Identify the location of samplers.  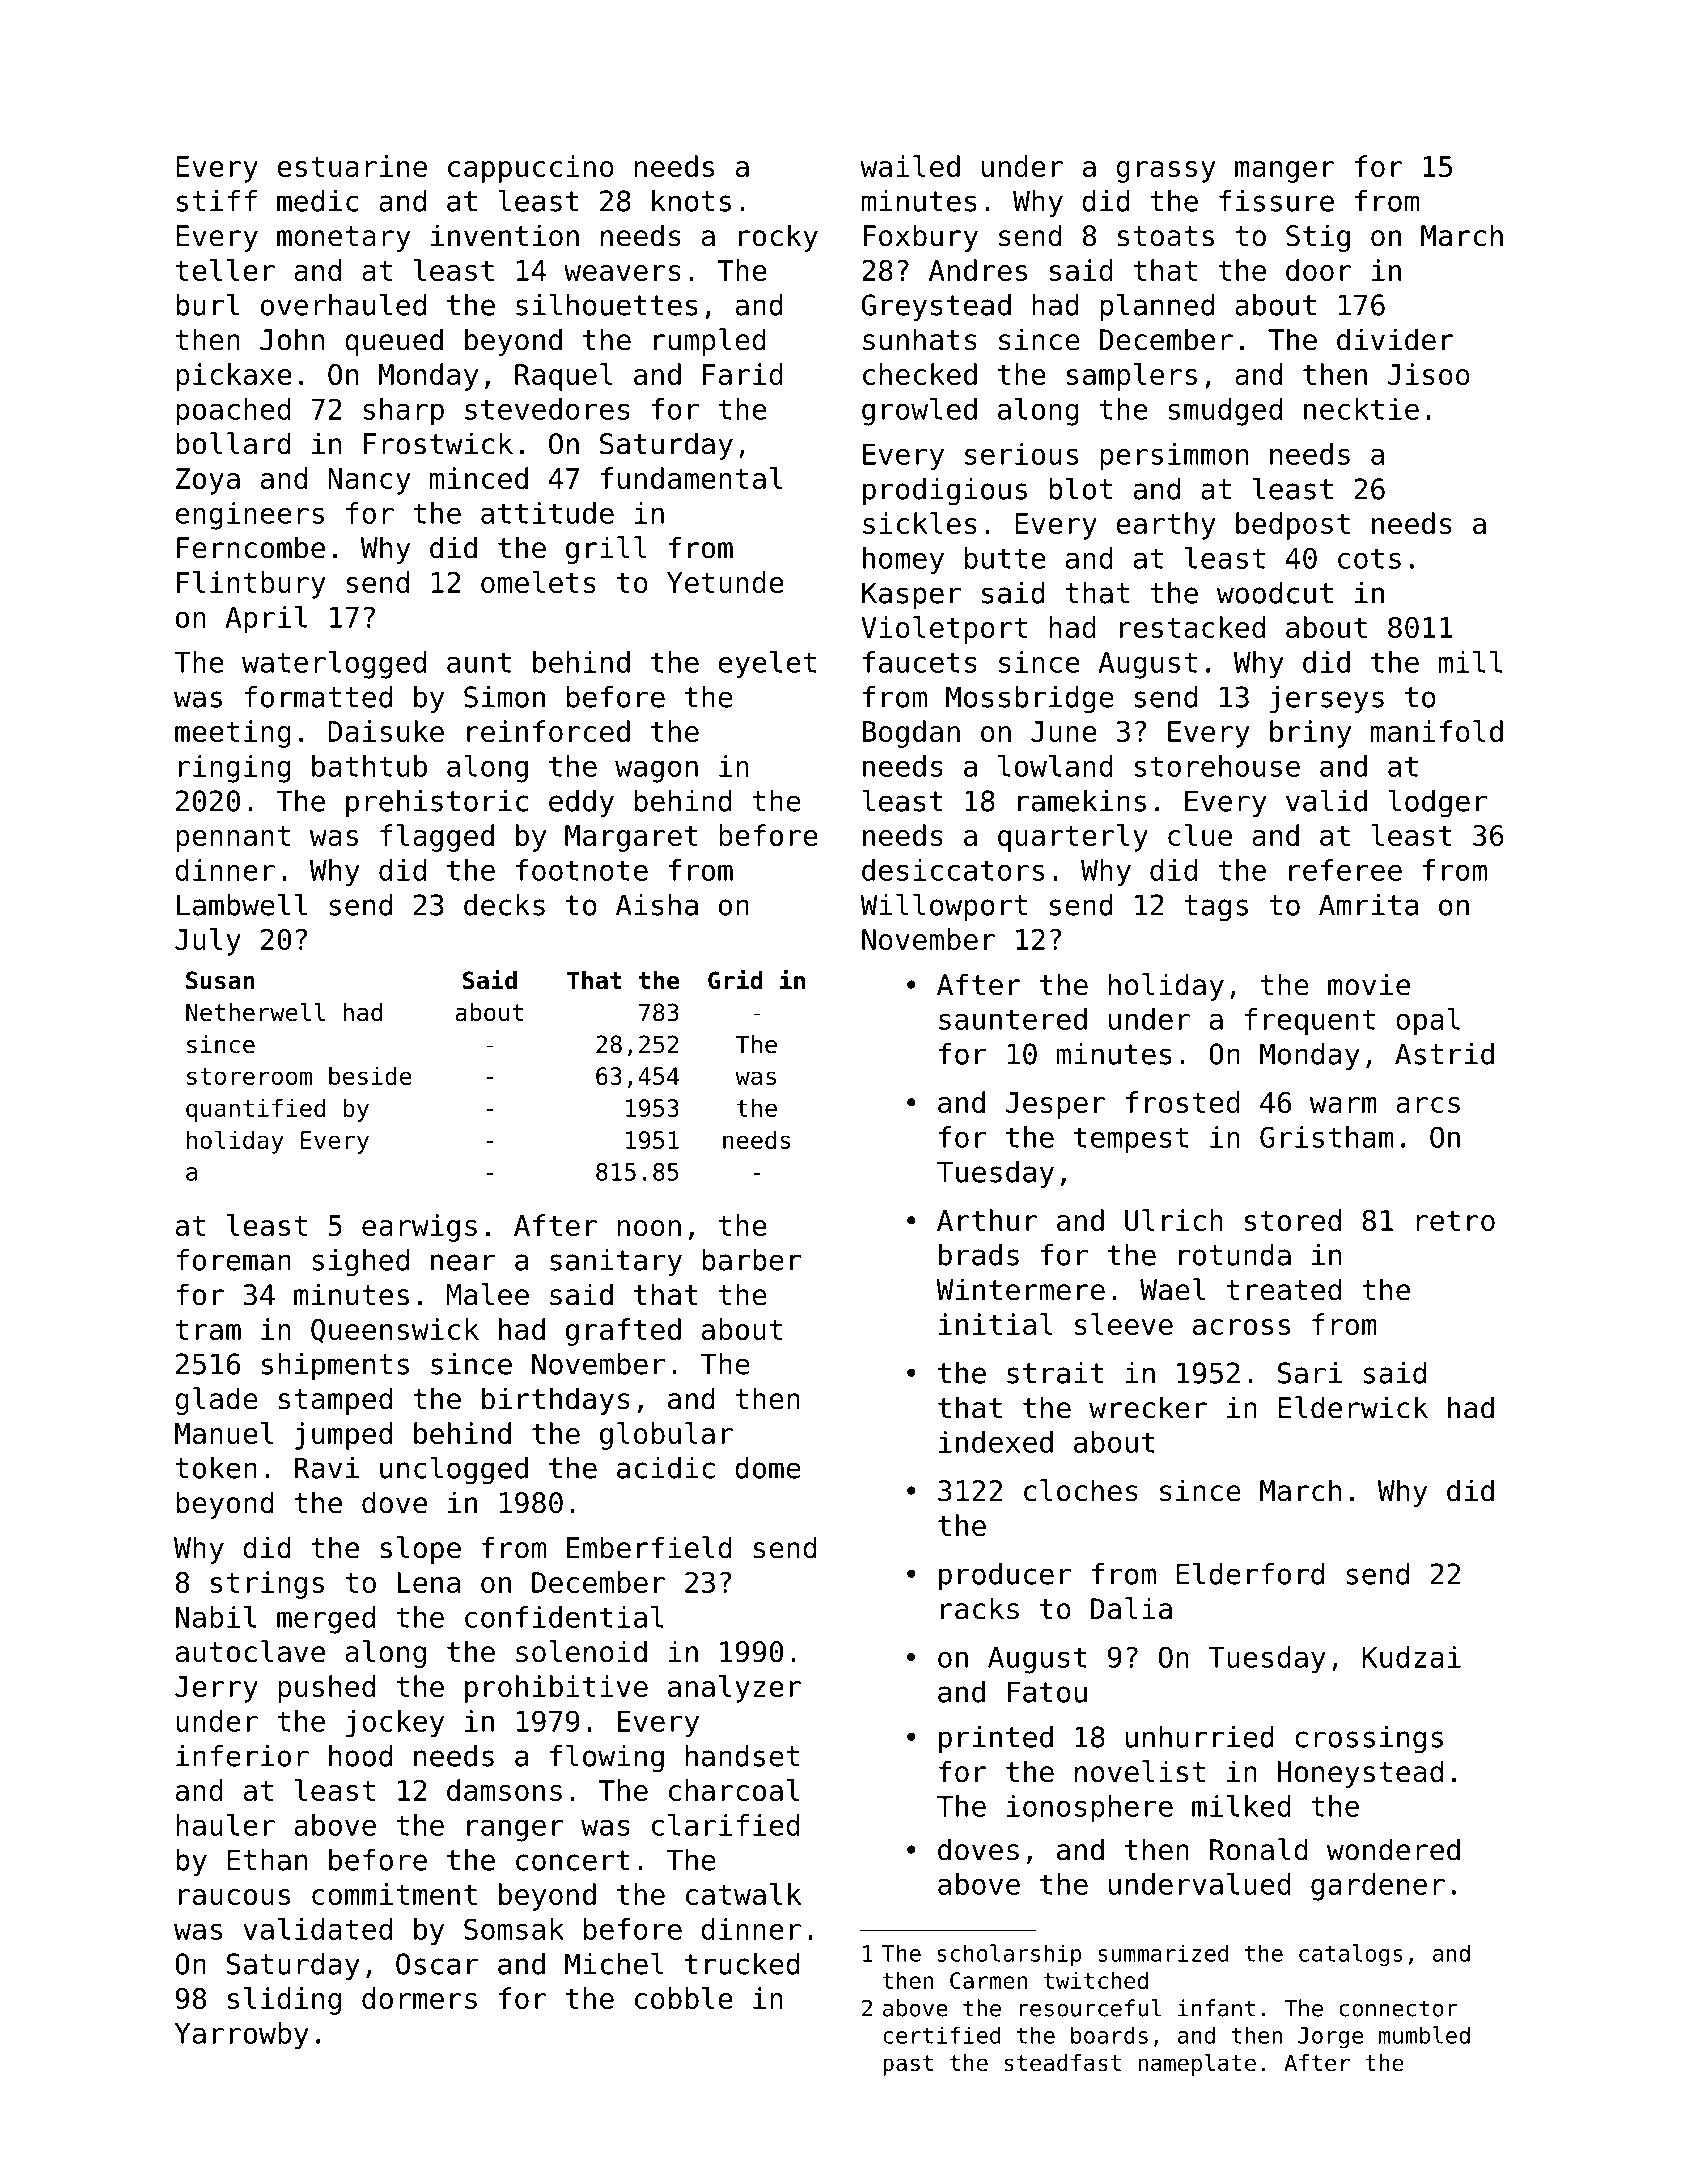
(1132, 377).
